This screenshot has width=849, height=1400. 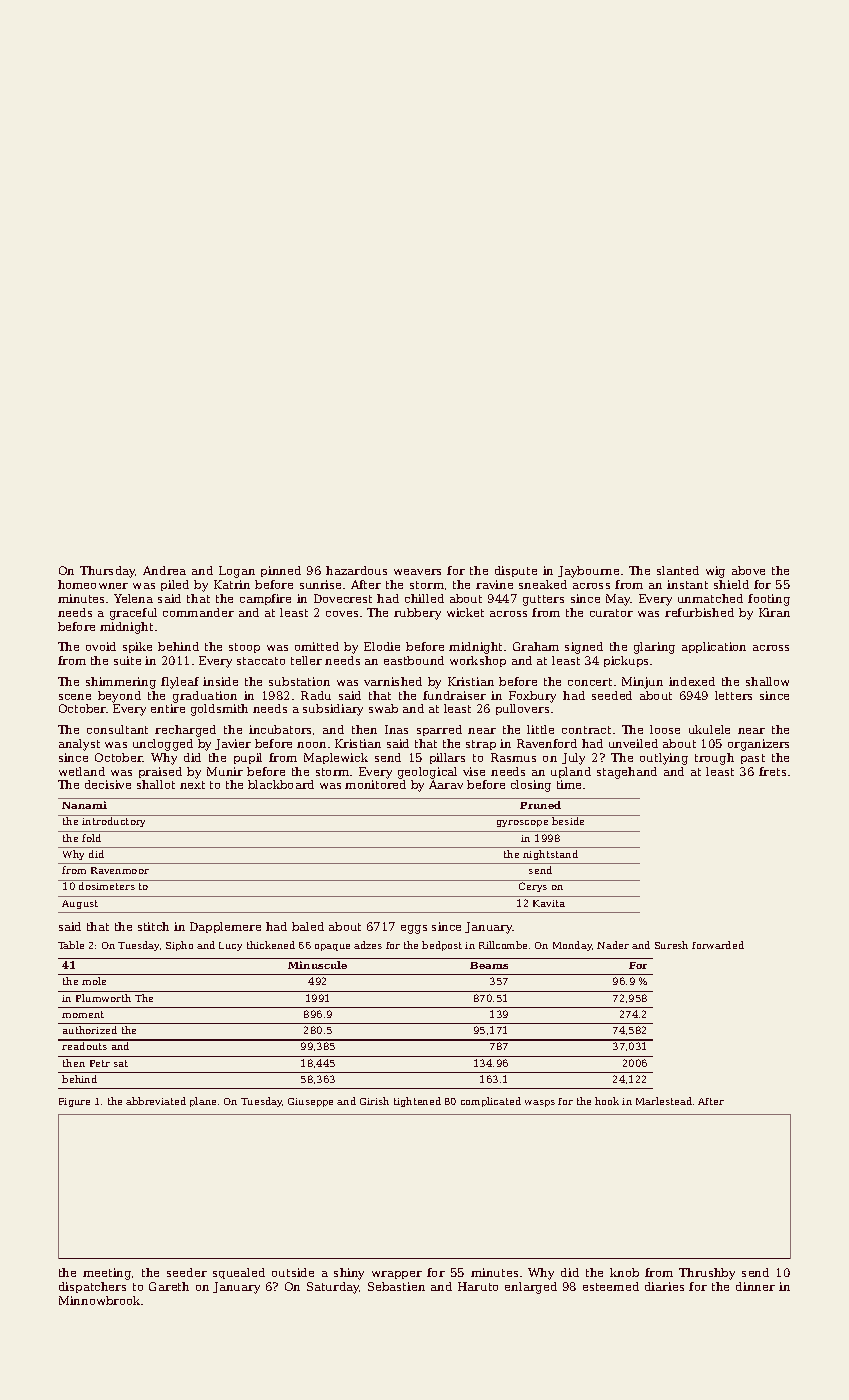 I want to click on forwarded, so click(x=718, y=945).
